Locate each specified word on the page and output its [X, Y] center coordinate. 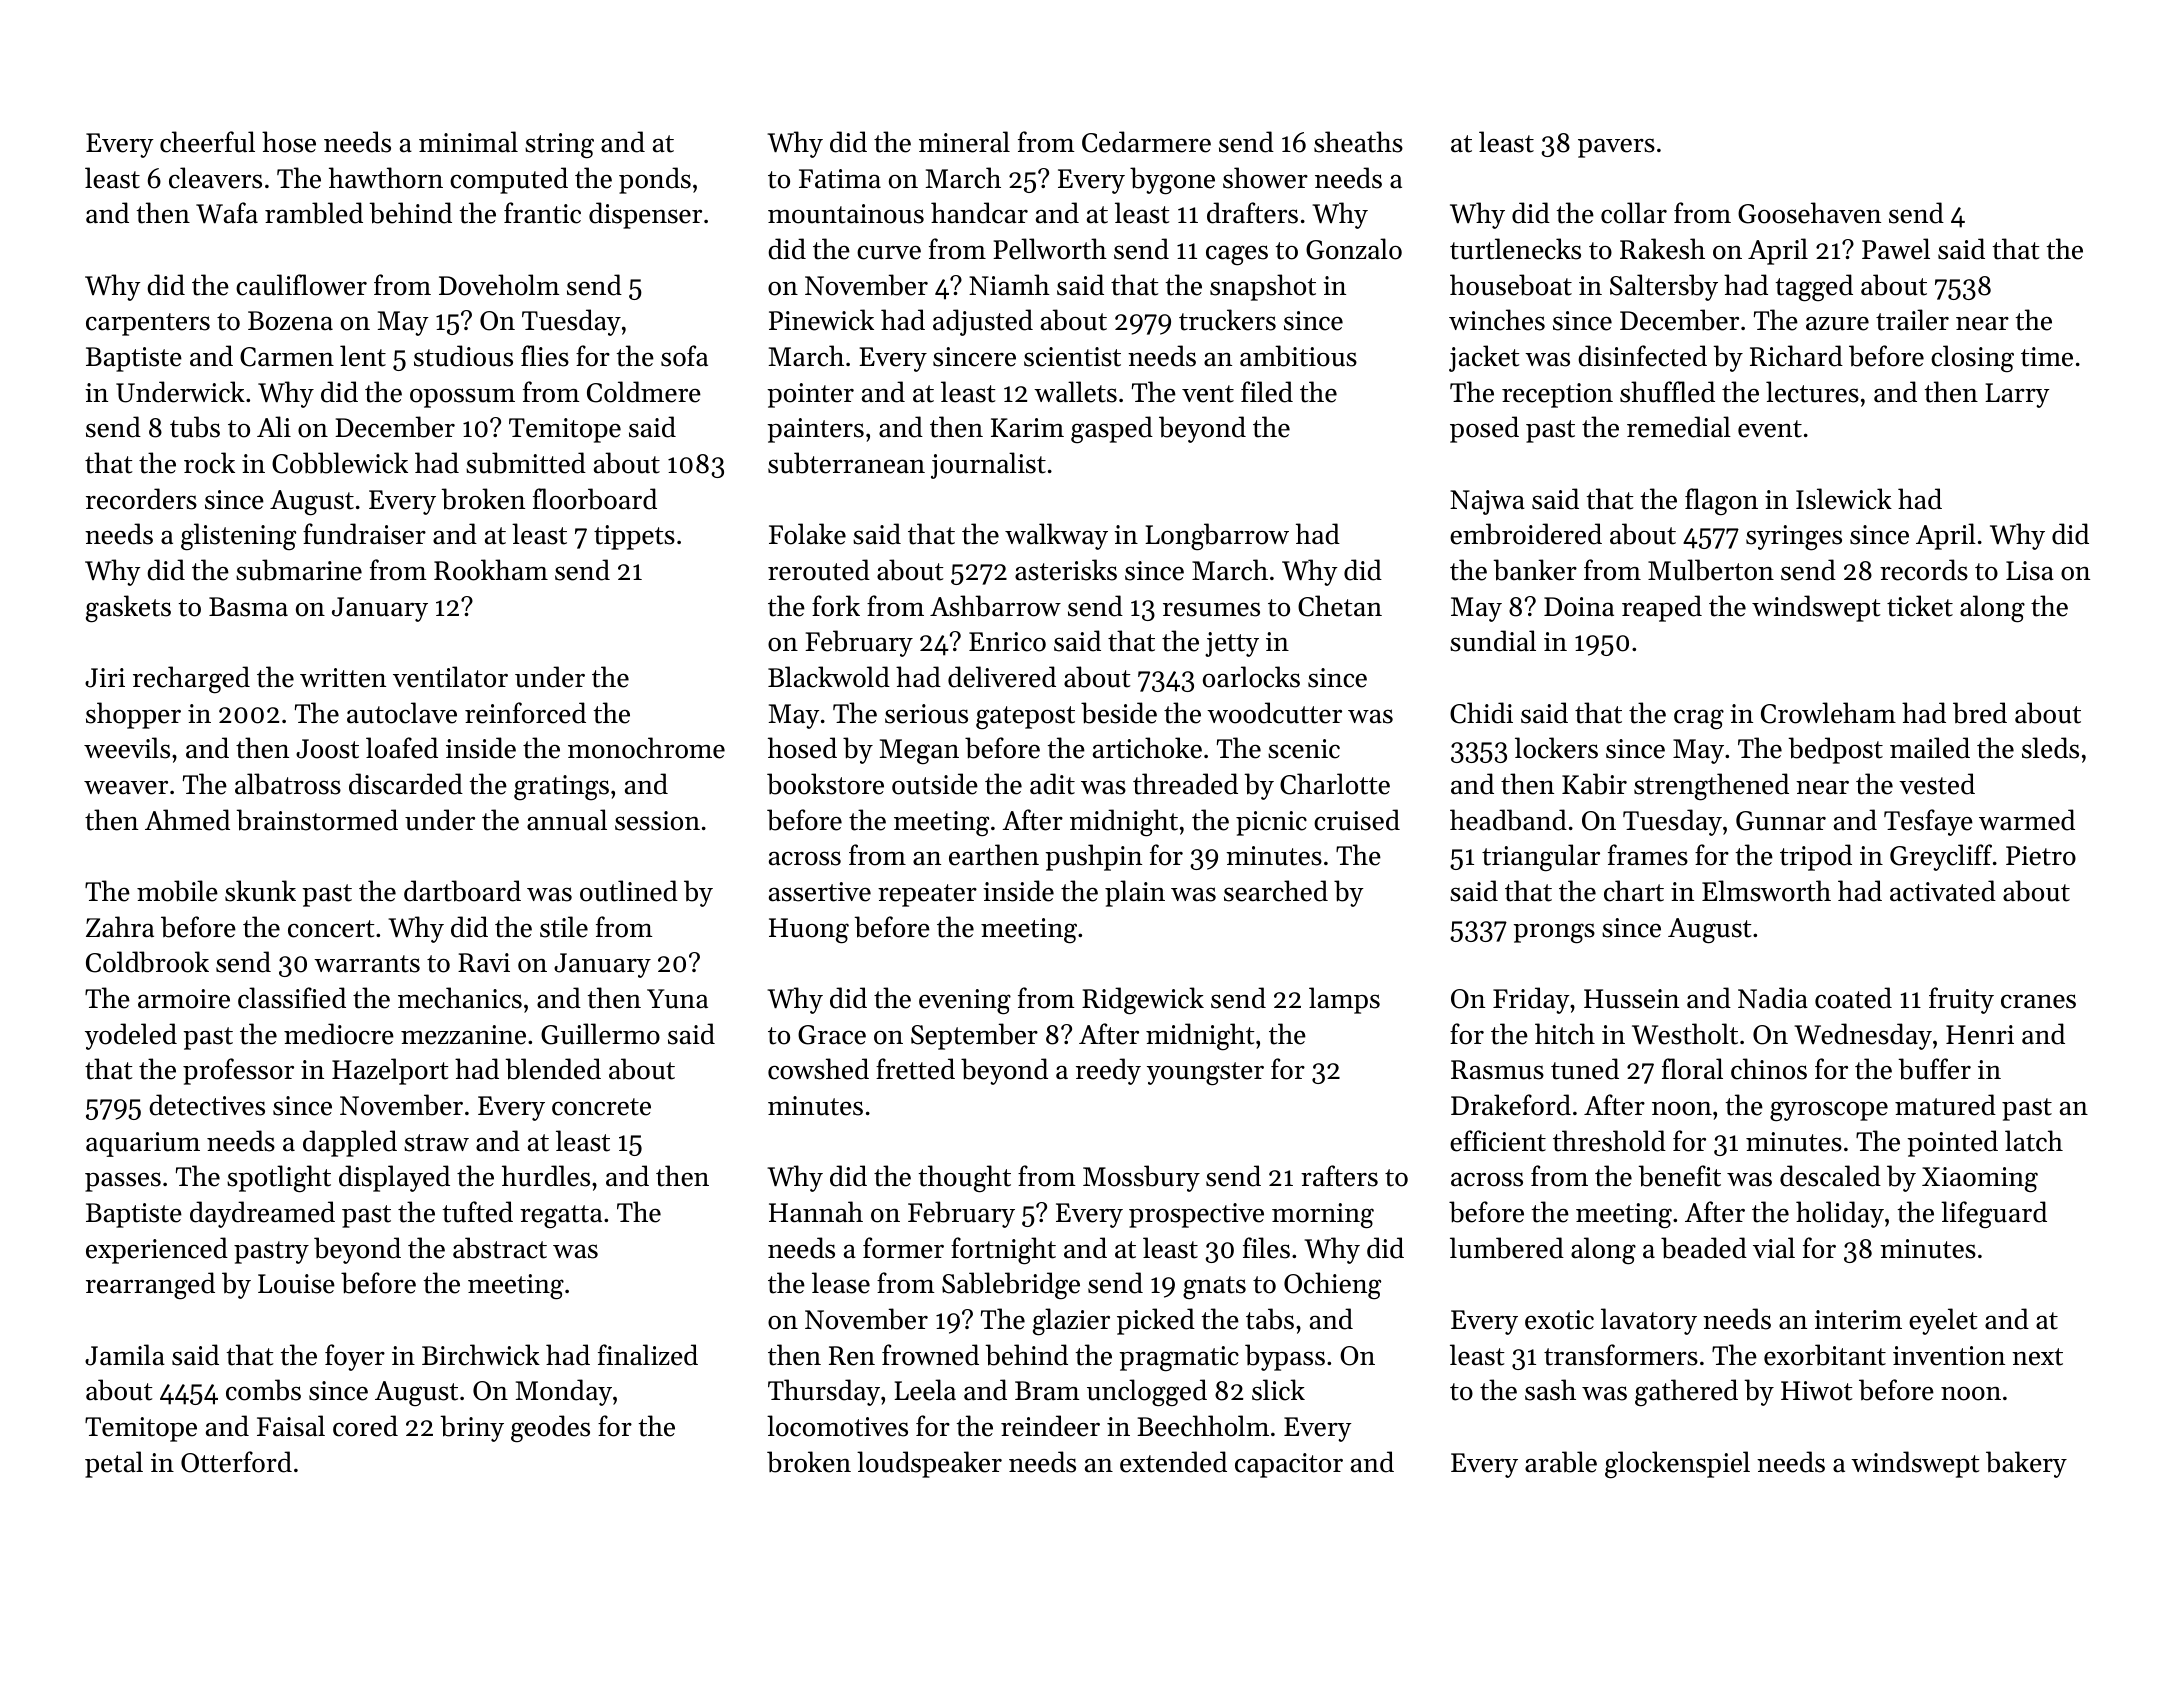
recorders [141, 499]
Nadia [1773, 998]
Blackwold [829, 677]
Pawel [1896, 249]
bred [1980, 713]
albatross [288, 784]
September [974, 1036]
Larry [2017, 395]
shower [1265, 178]
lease [841, 1283]
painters [815, 430]
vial [1774, 1248]
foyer [355, 1357]
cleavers [215, 178]
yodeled [131, 1036]
